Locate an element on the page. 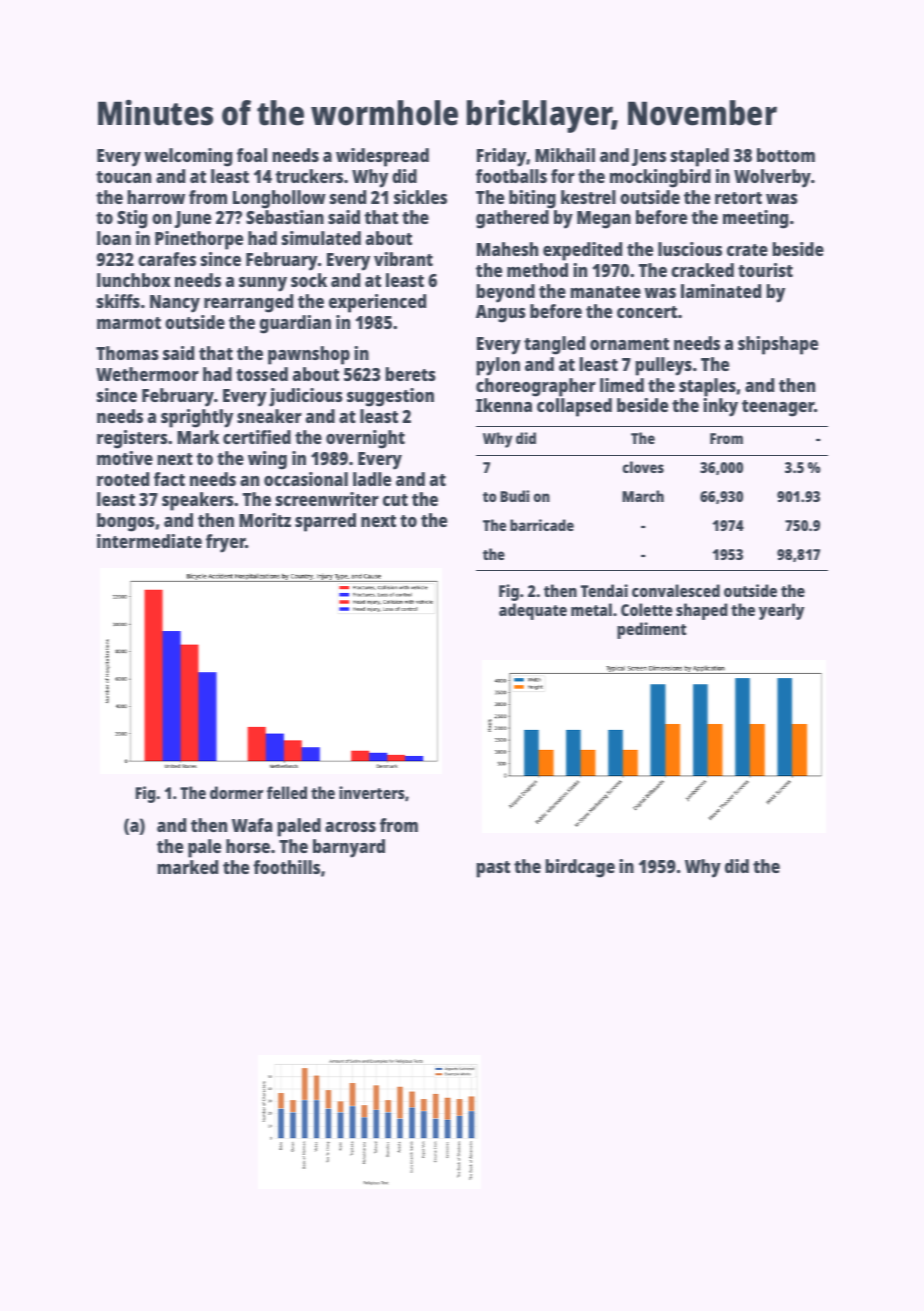  Ikenna is located at coordinates (504, 405).
